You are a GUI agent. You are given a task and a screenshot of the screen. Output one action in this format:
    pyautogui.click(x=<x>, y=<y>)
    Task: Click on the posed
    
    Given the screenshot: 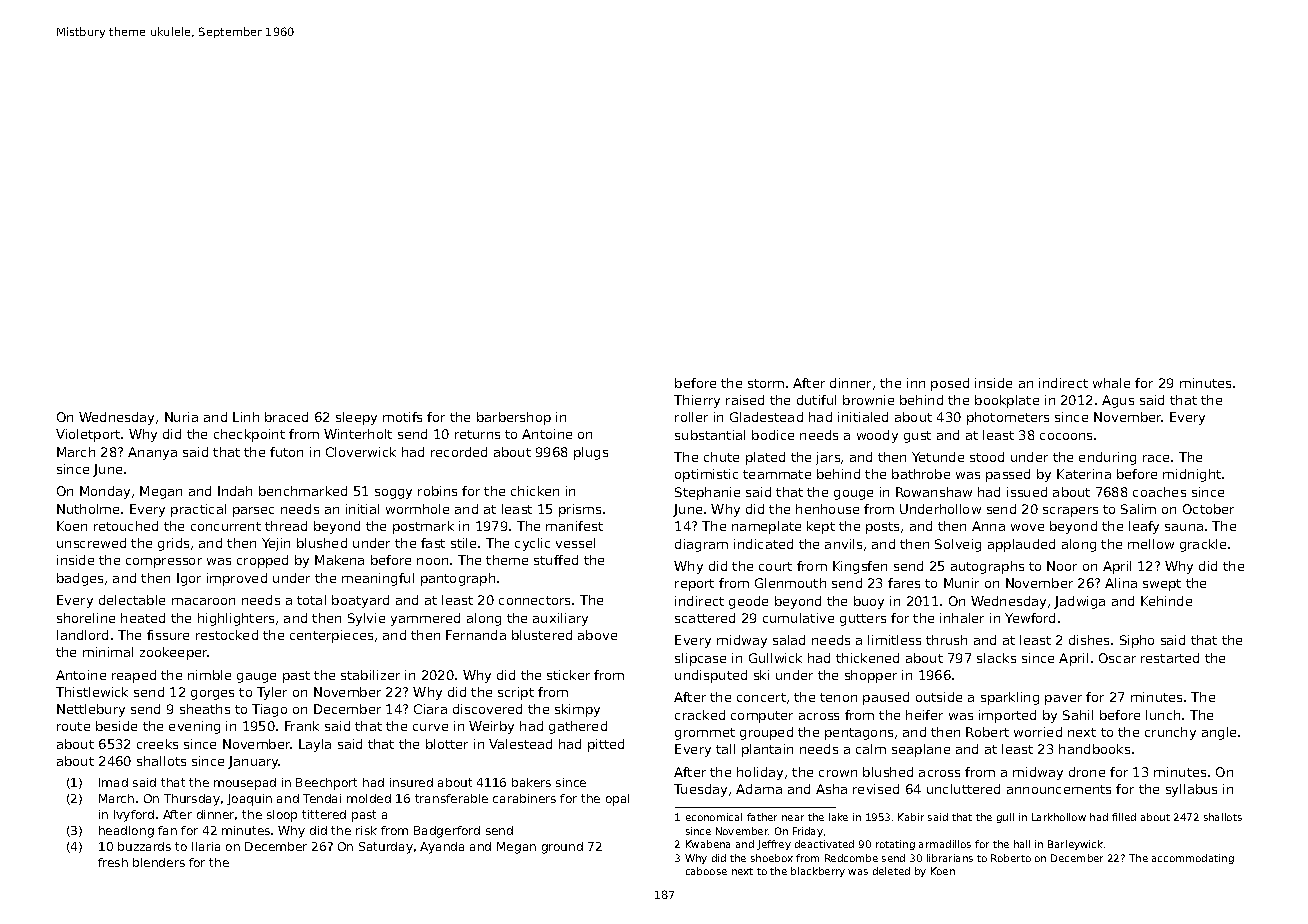 What is the action you would take?
    pyautogui.click(x=950, y=384)
